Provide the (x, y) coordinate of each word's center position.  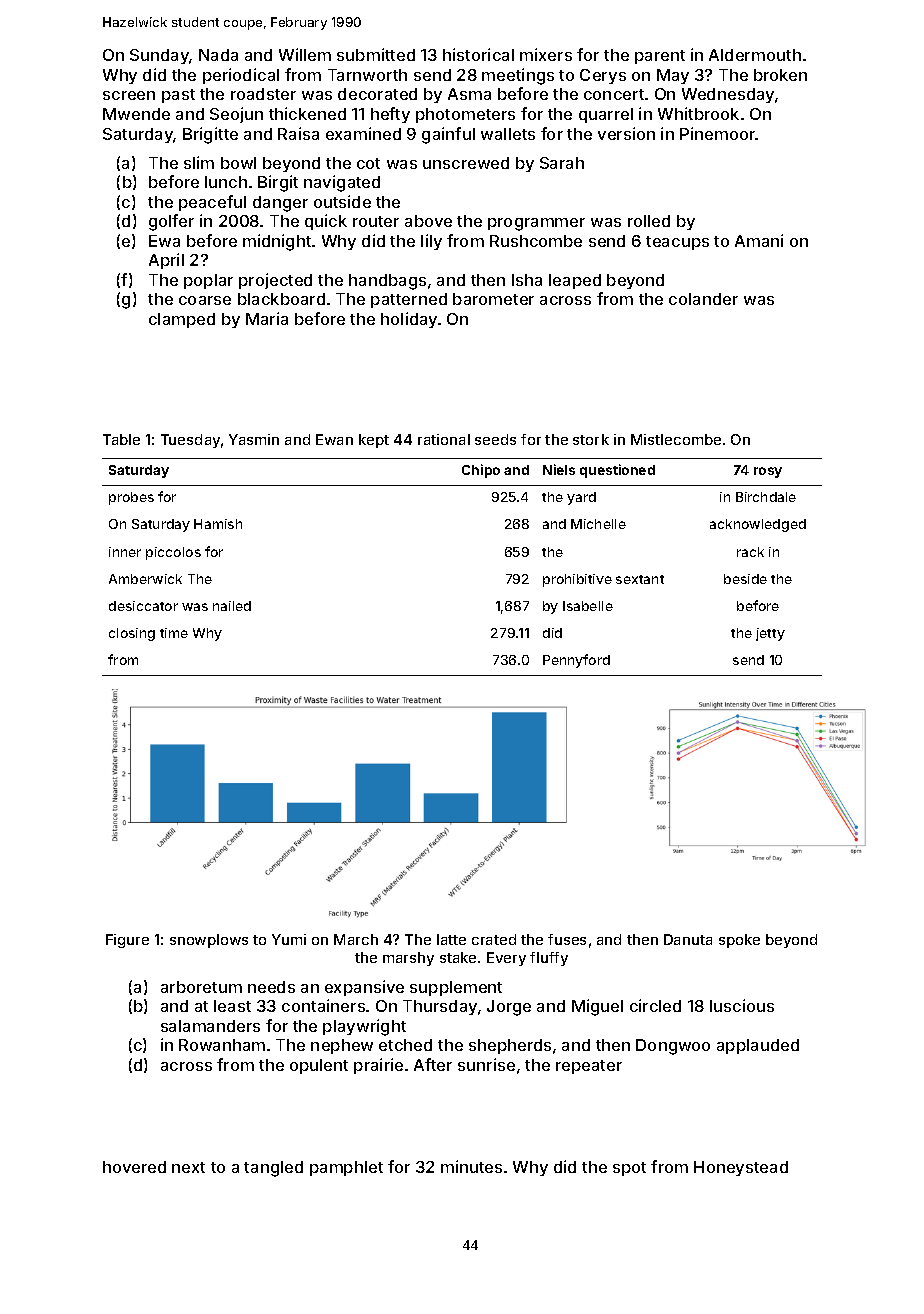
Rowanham (222, 1045)
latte (451, 939)
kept (374, 441)
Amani (759, 240)
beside (745, 579)
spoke (739, 941)
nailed (232, 606)
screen (129, 95)
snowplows (209, 941)
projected (275, 281)
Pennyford (576, 661)
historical (478, 54)
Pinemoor (718, 133)
